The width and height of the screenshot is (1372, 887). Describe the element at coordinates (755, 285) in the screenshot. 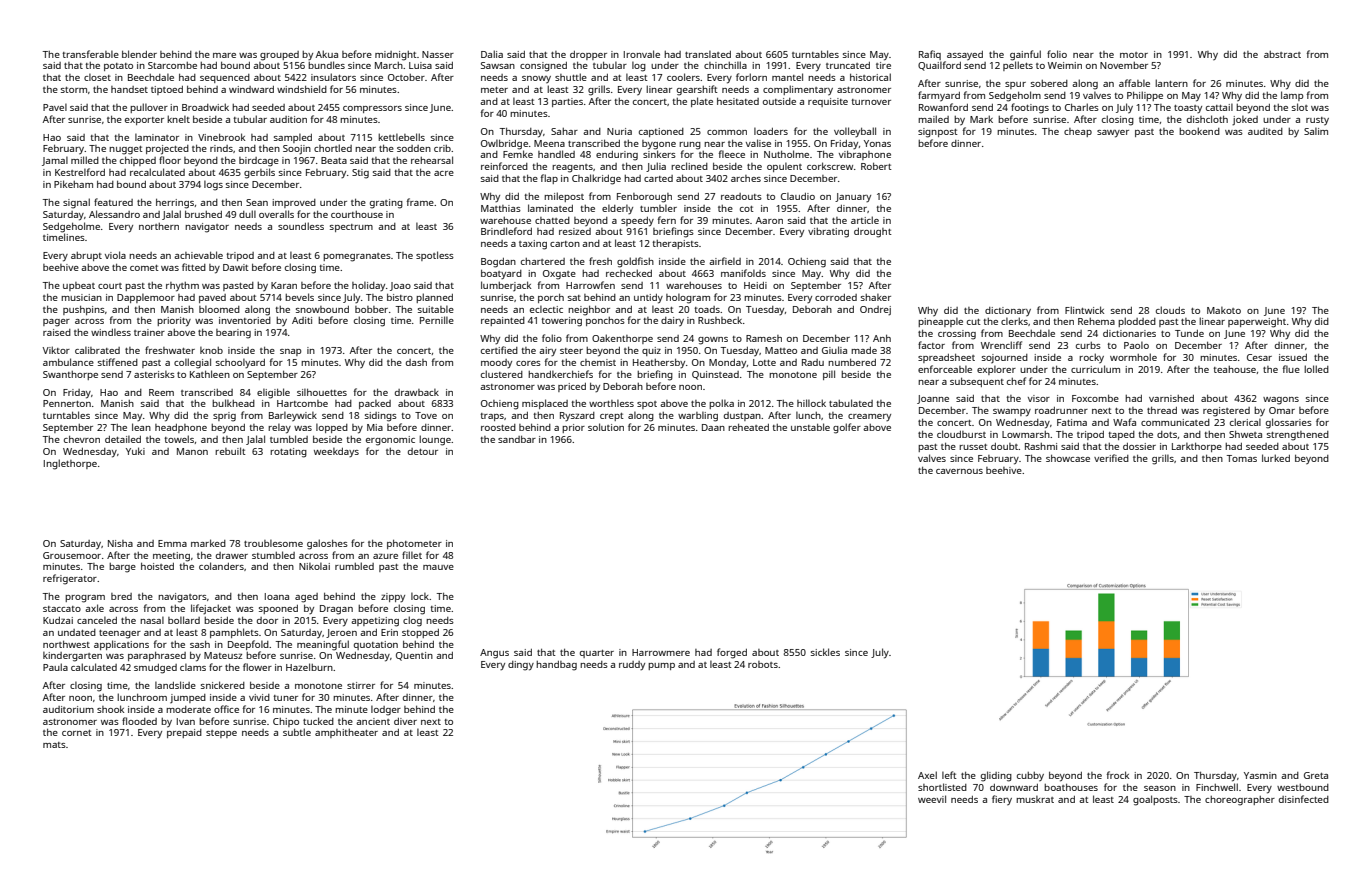

I see `Heidi` at that location.
